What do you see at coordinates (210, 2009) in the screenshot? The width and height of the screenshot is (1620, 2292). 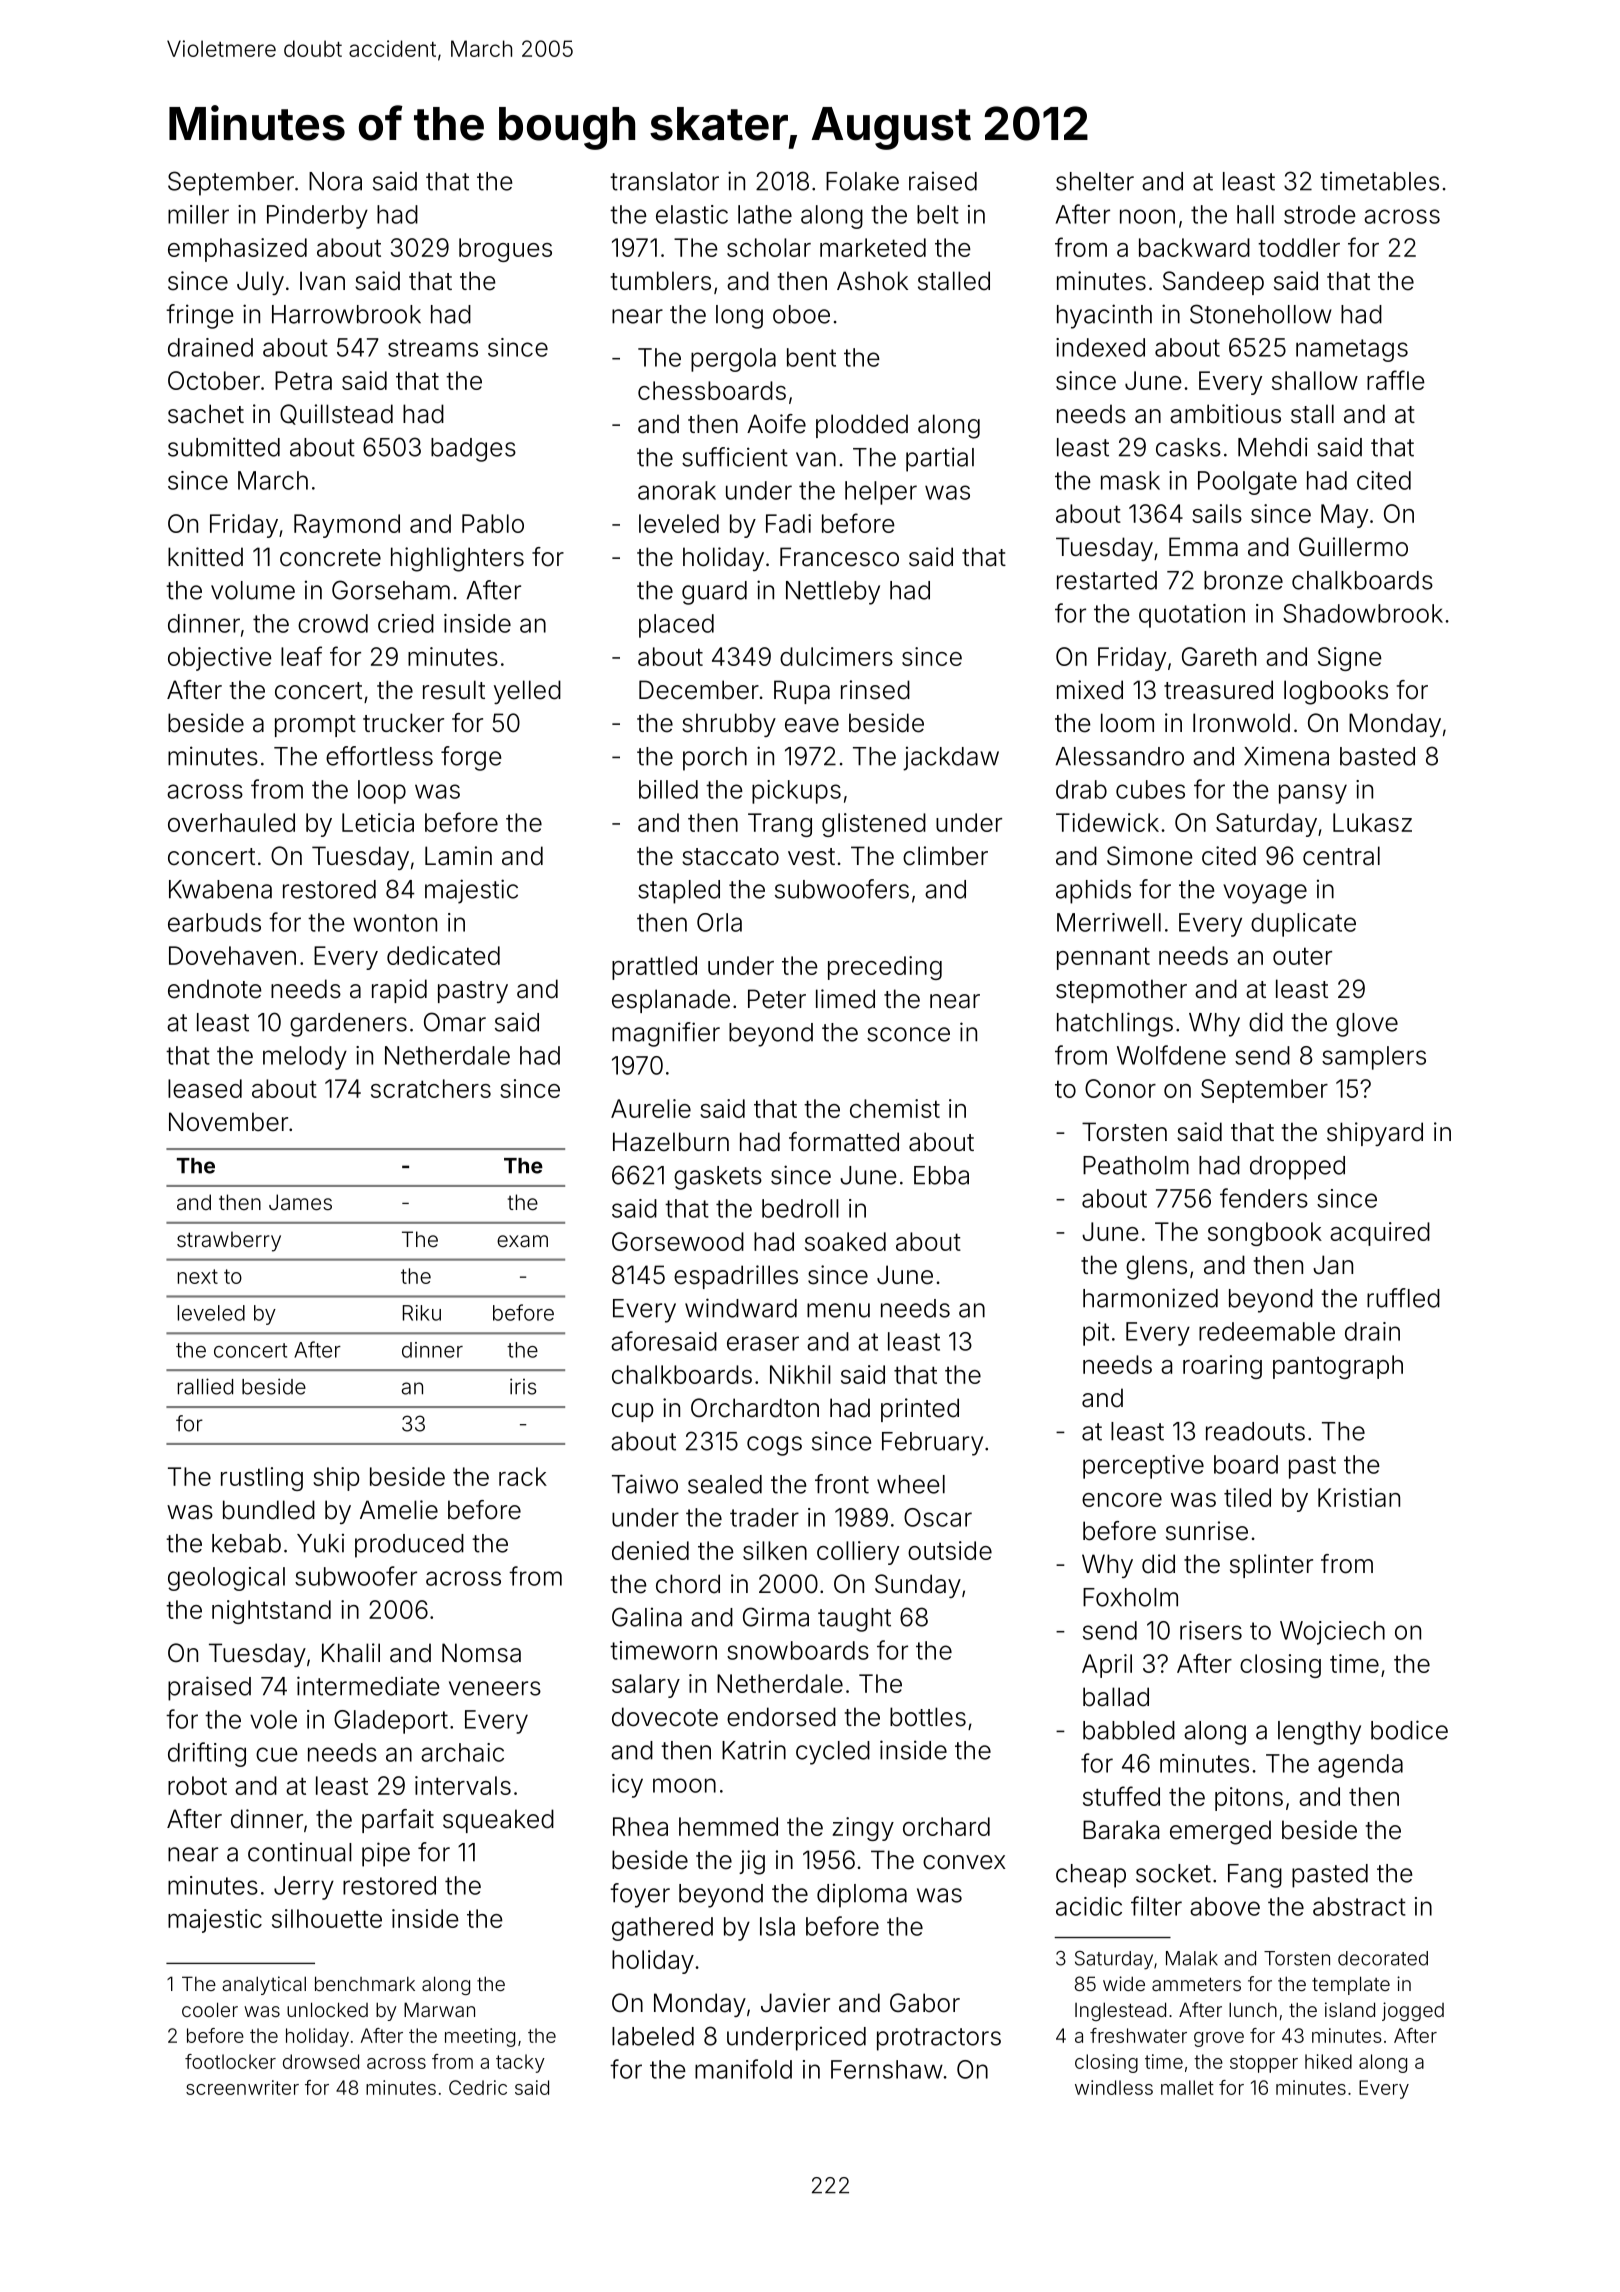 I see `cooler` at bounding box center [210, 2009].
